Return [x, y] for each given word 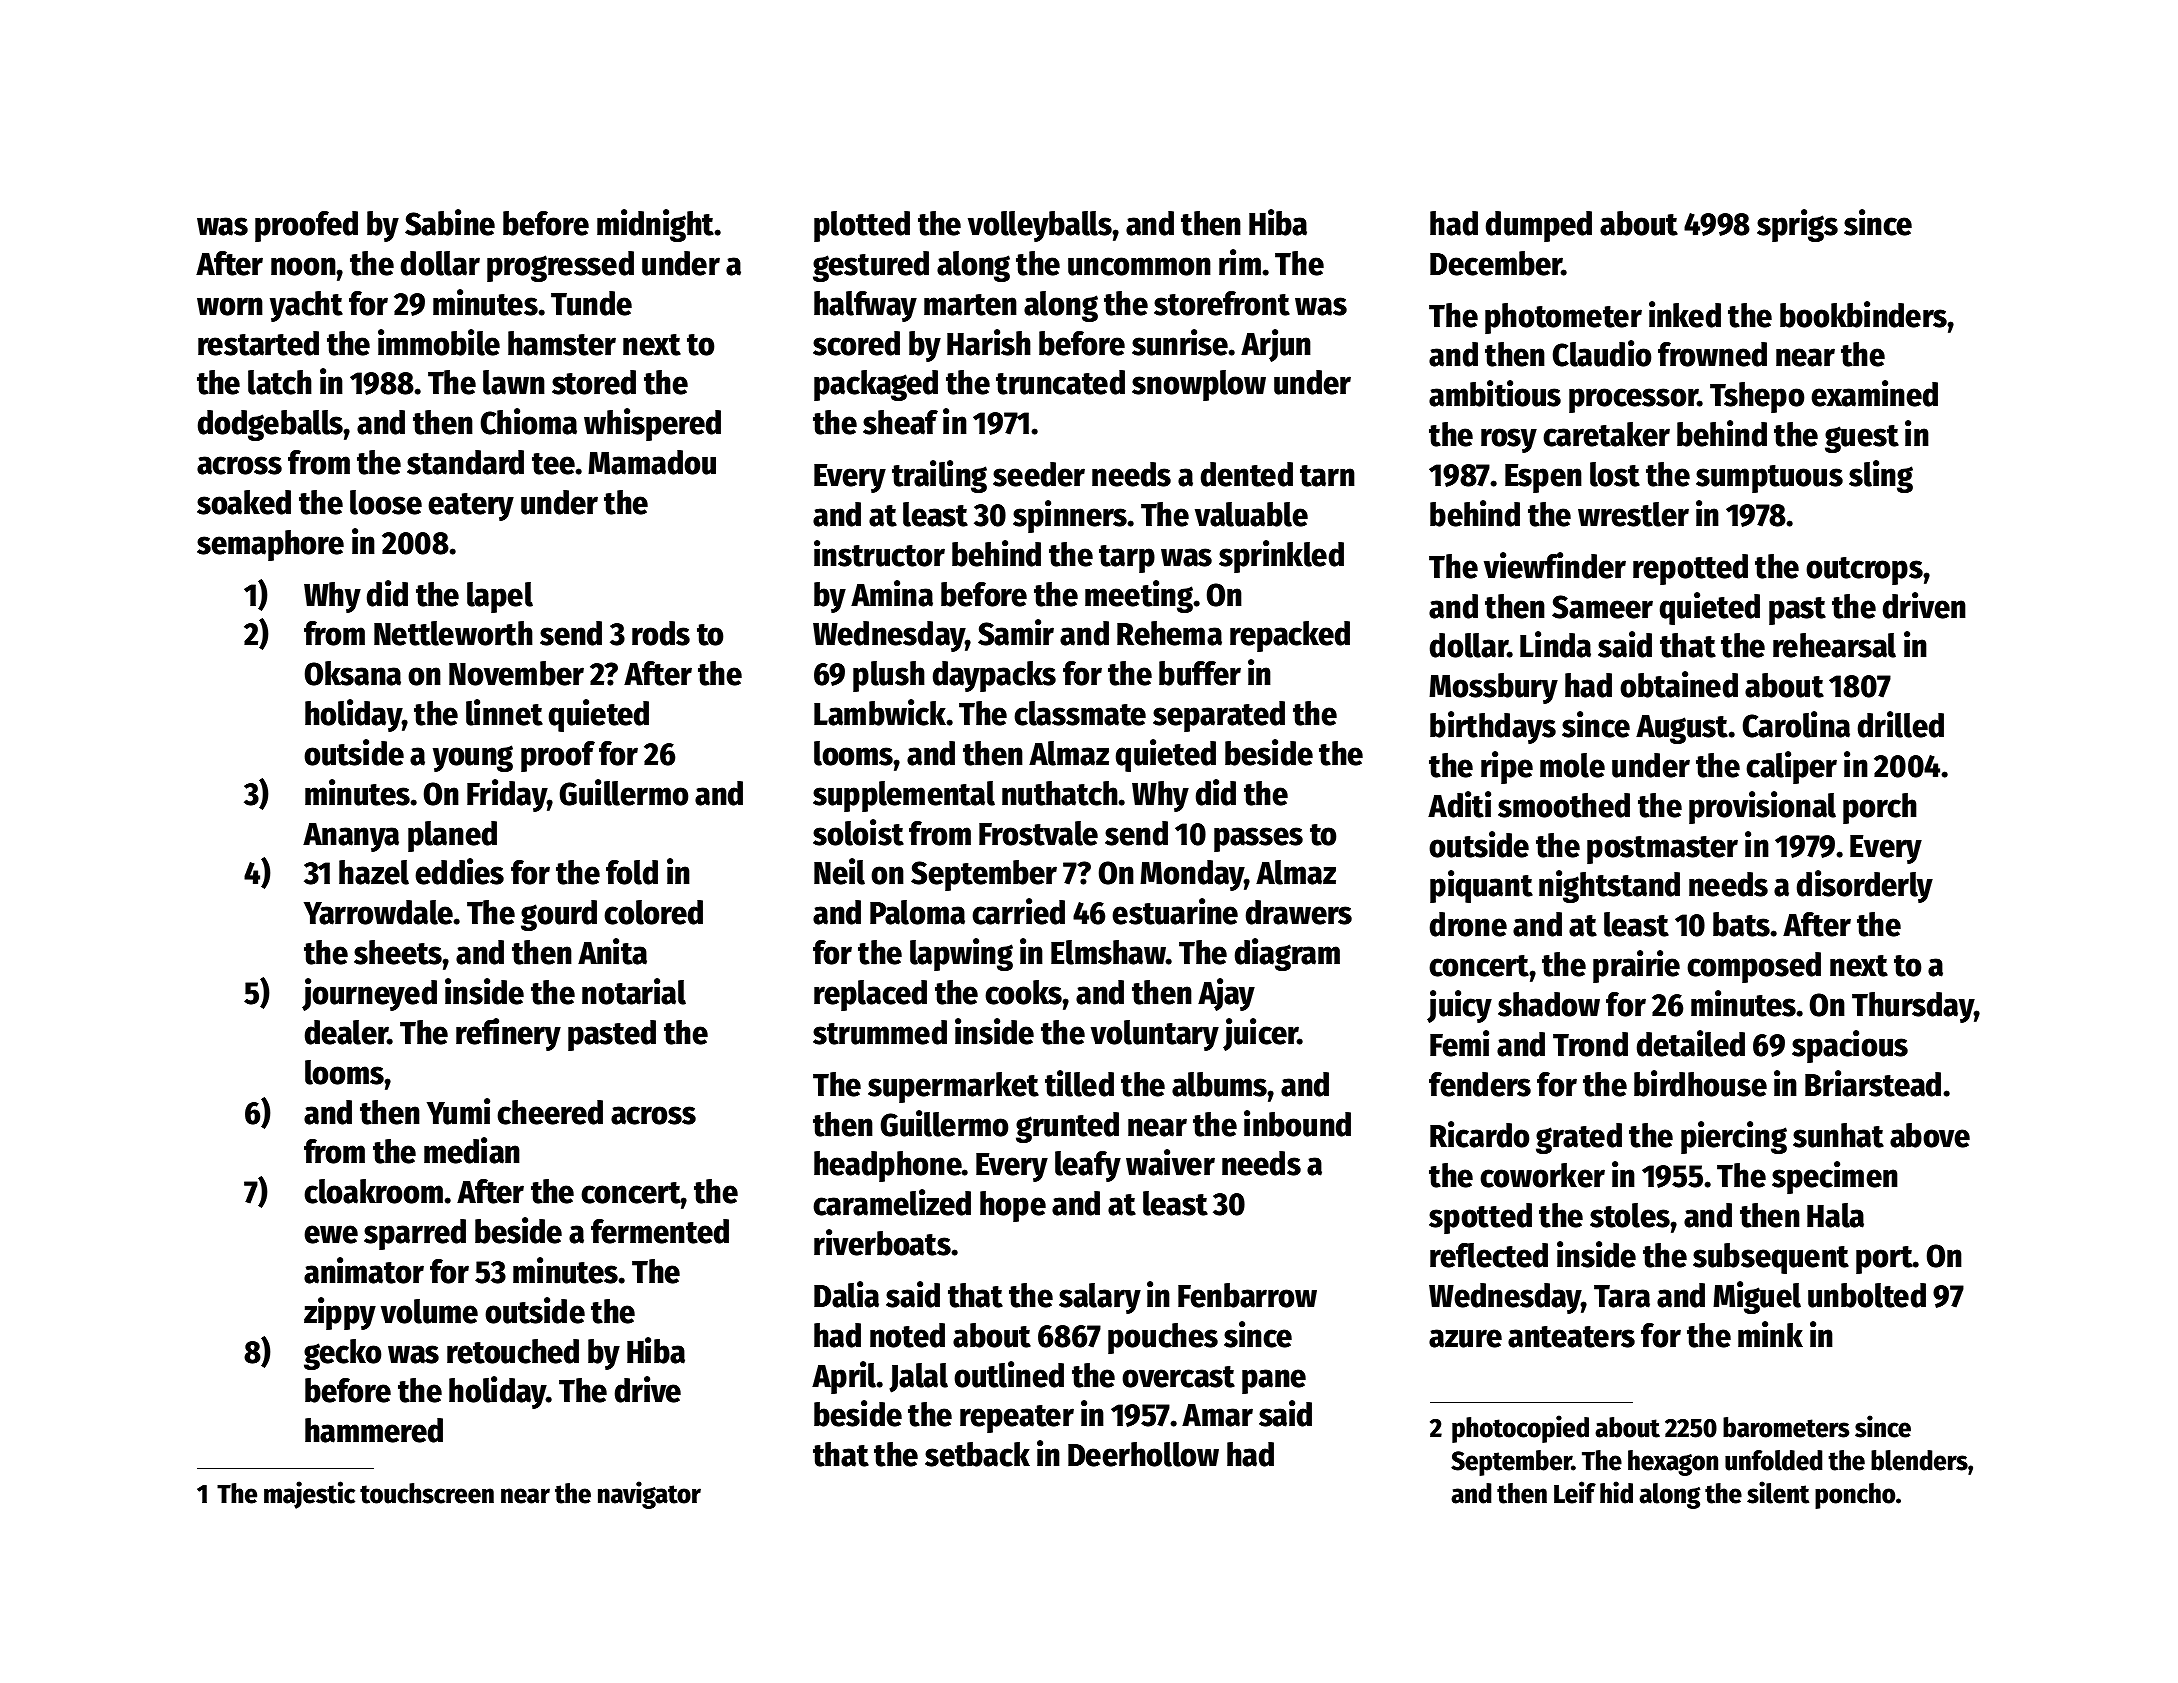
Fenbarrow [1247, 1295]
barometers [1786, 1427]
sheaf [900, 422]
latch [280, 382]
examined [1874, 393]
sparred [415, 1234]
